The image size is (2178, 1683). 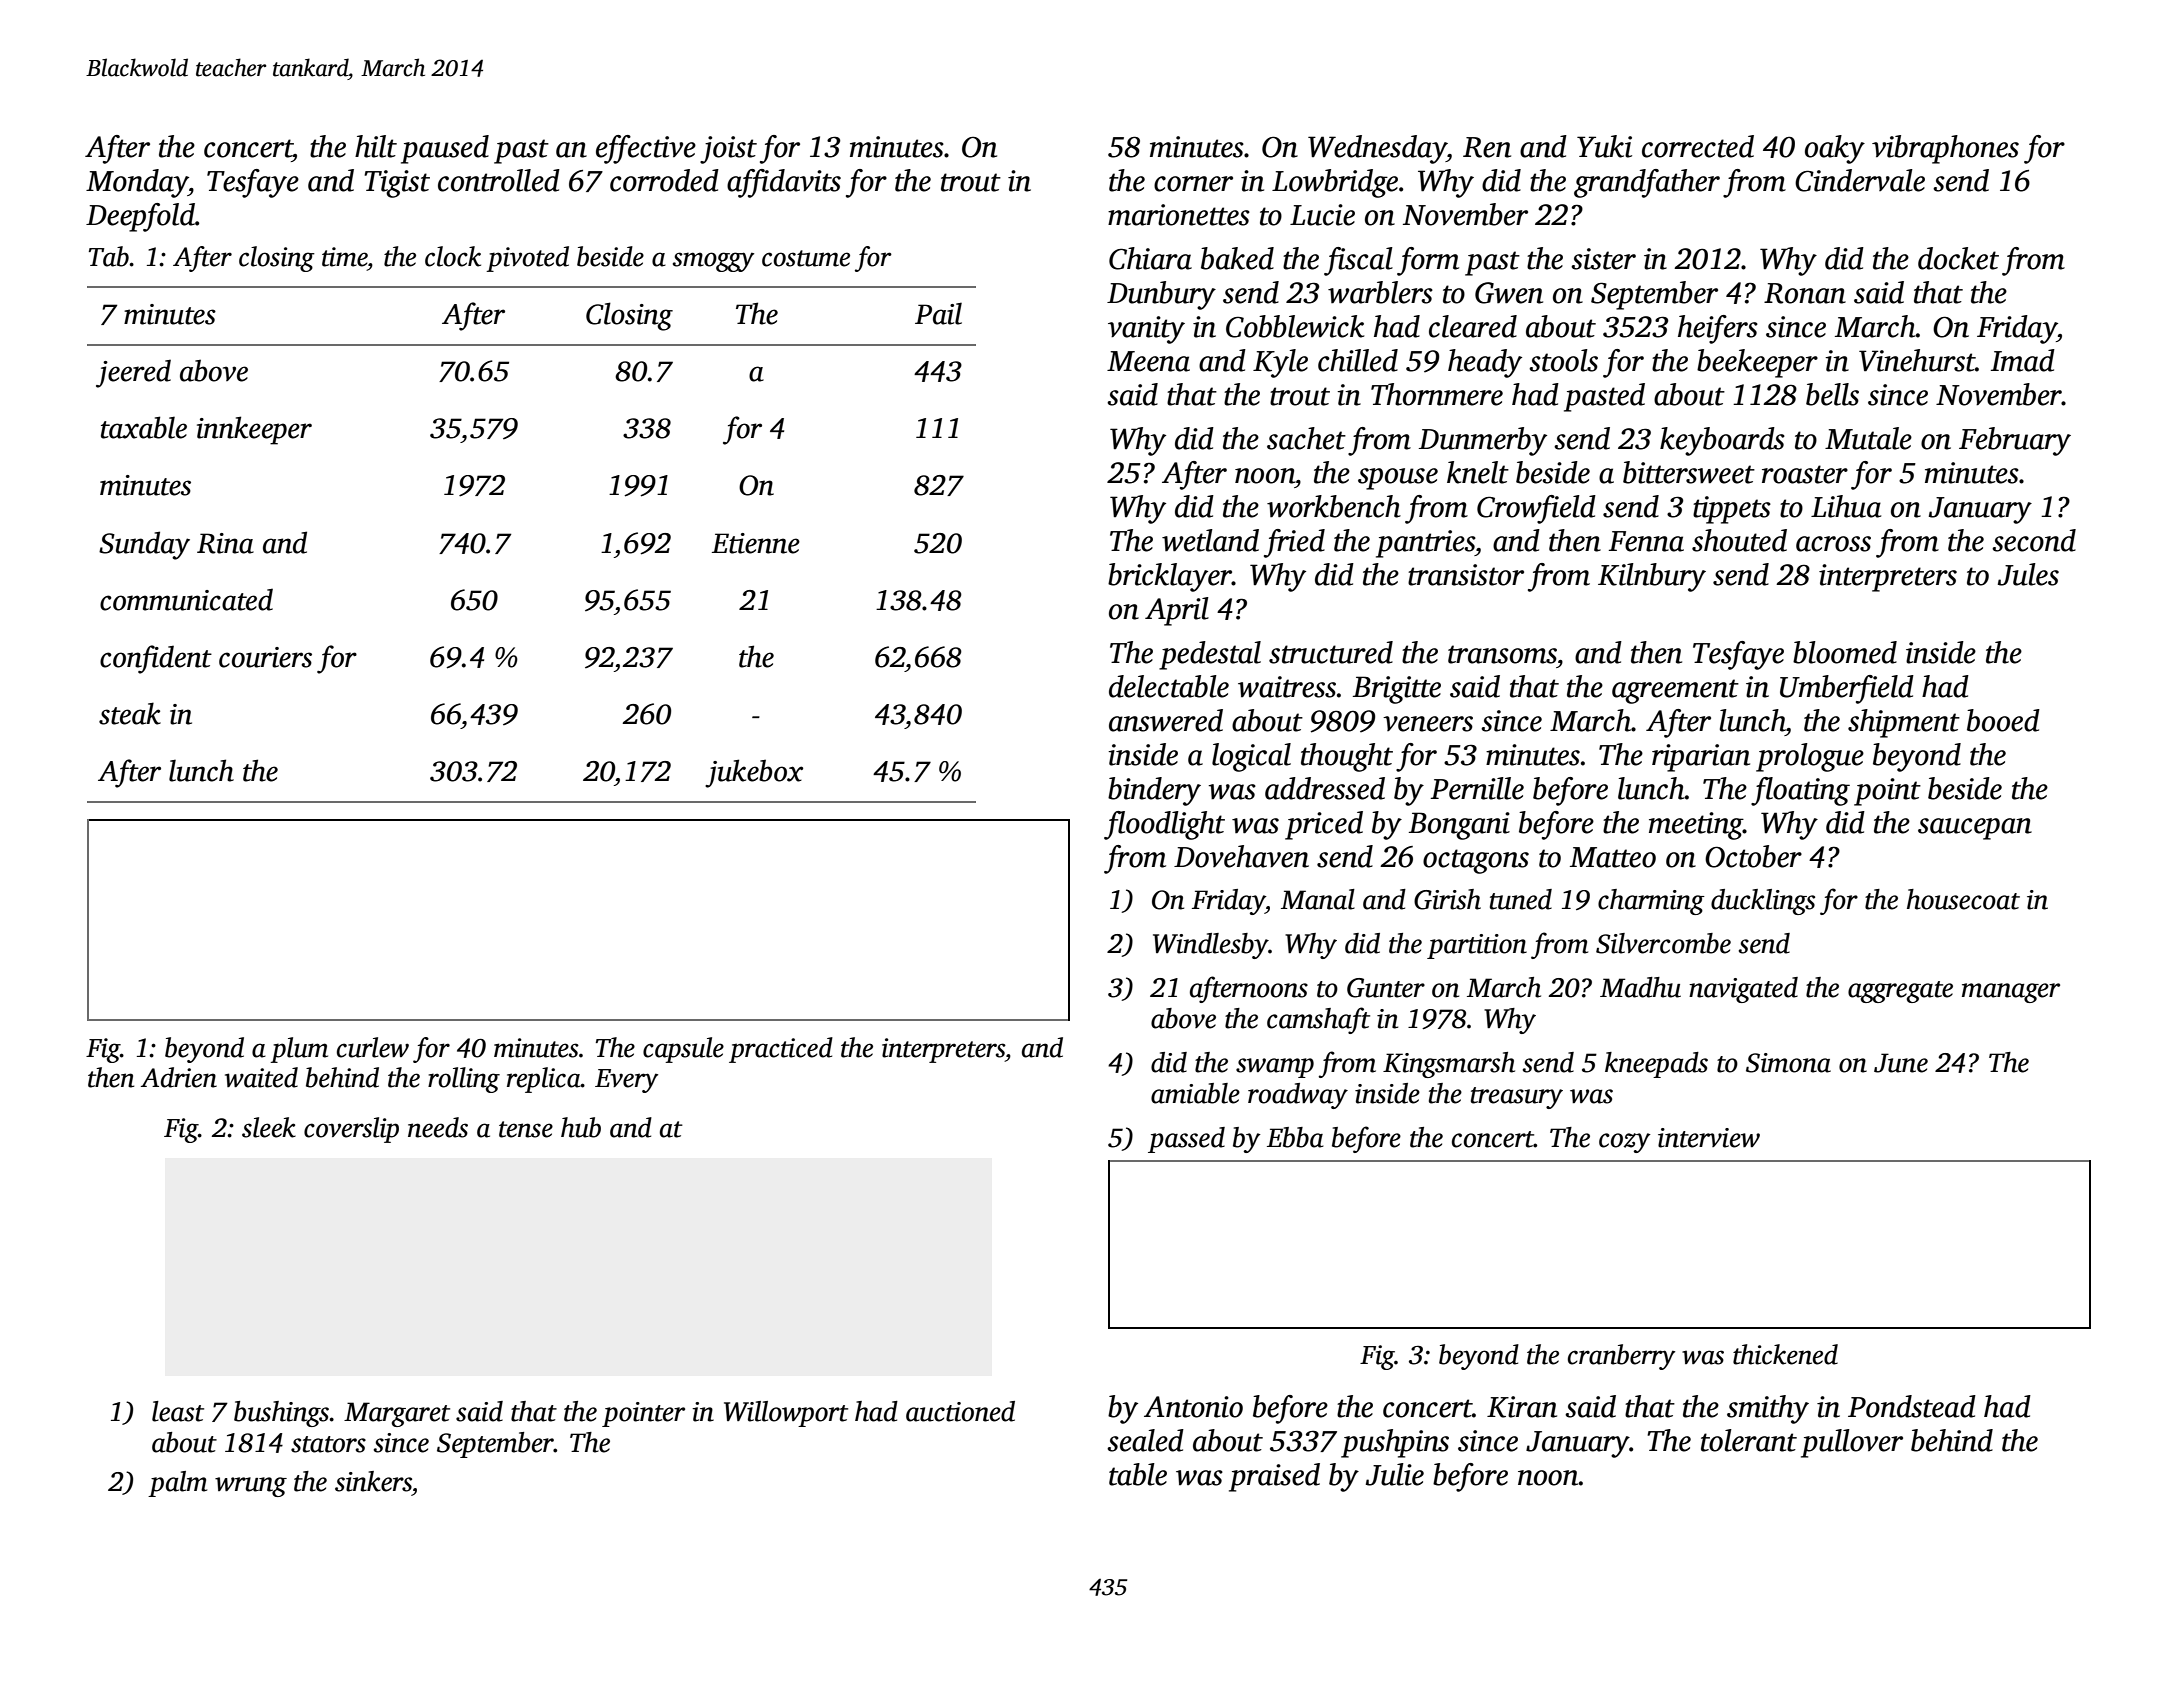 I want to click on auctioned, so click(x=960, y=1411).
